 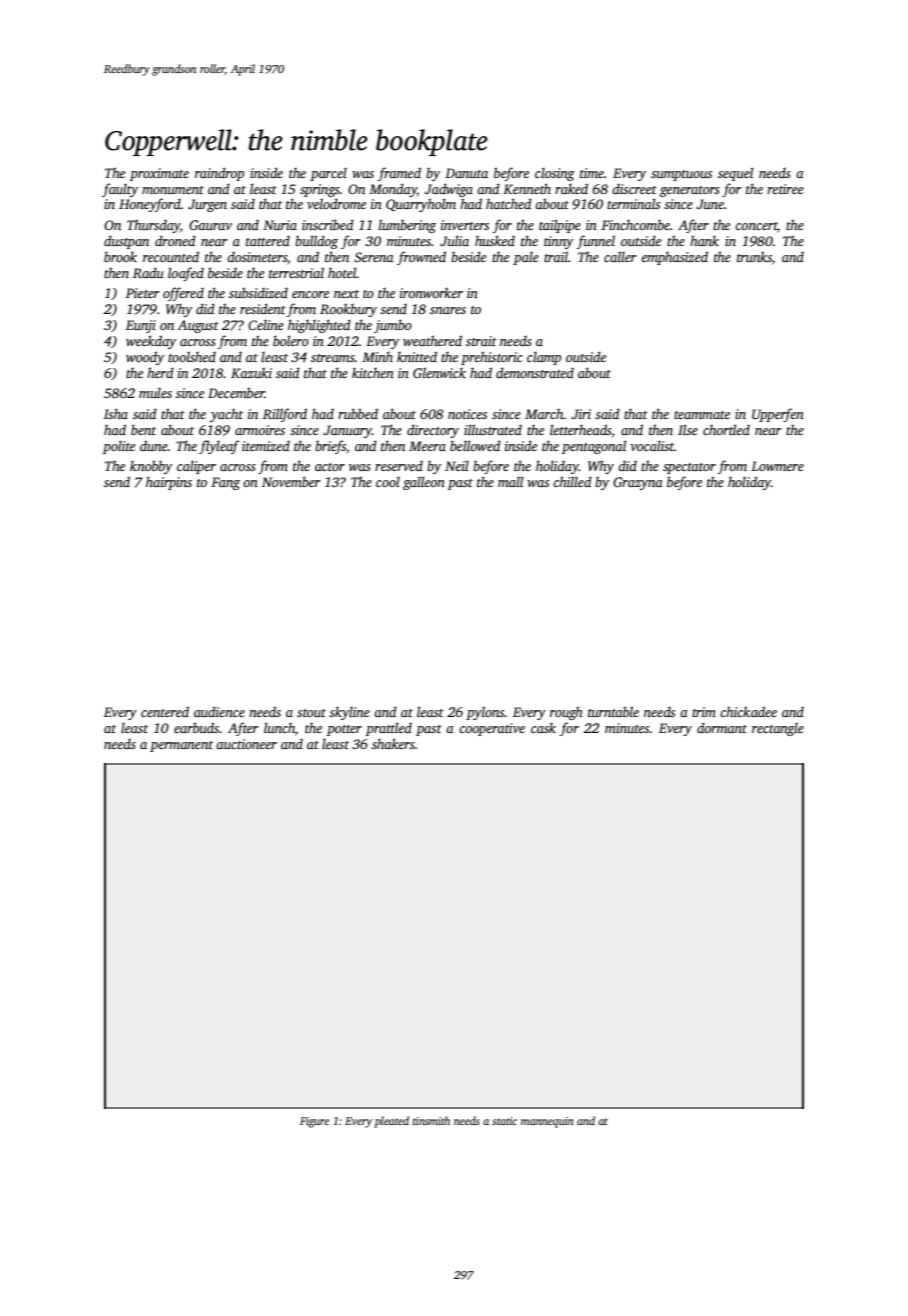 What do you see at coordinates (399, 174) in the screenshot?
I see `framed` at bounding box center [399, 174].
